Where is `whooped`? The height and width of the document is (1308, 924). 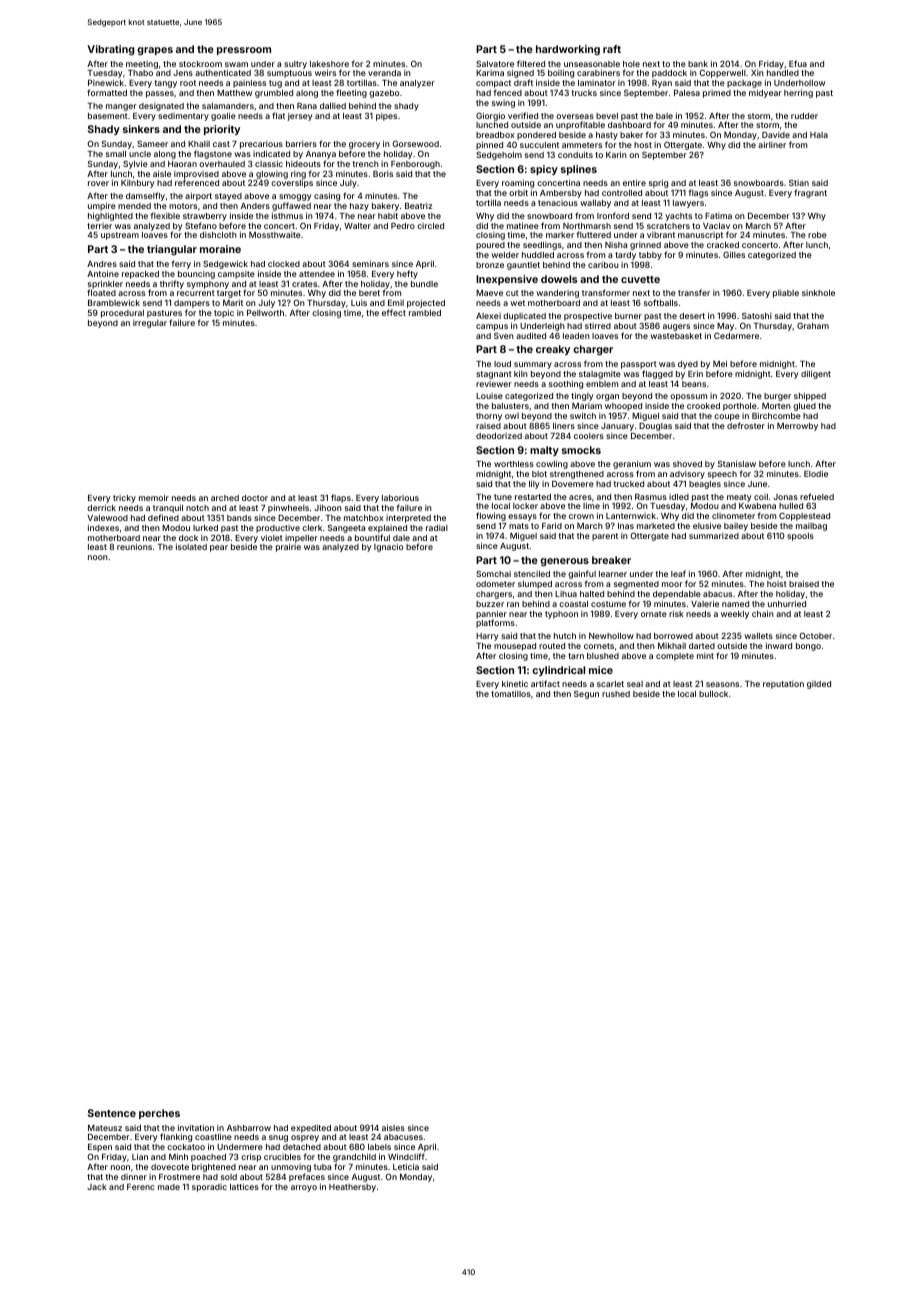 whooped is located at coordinates (623, 407).
